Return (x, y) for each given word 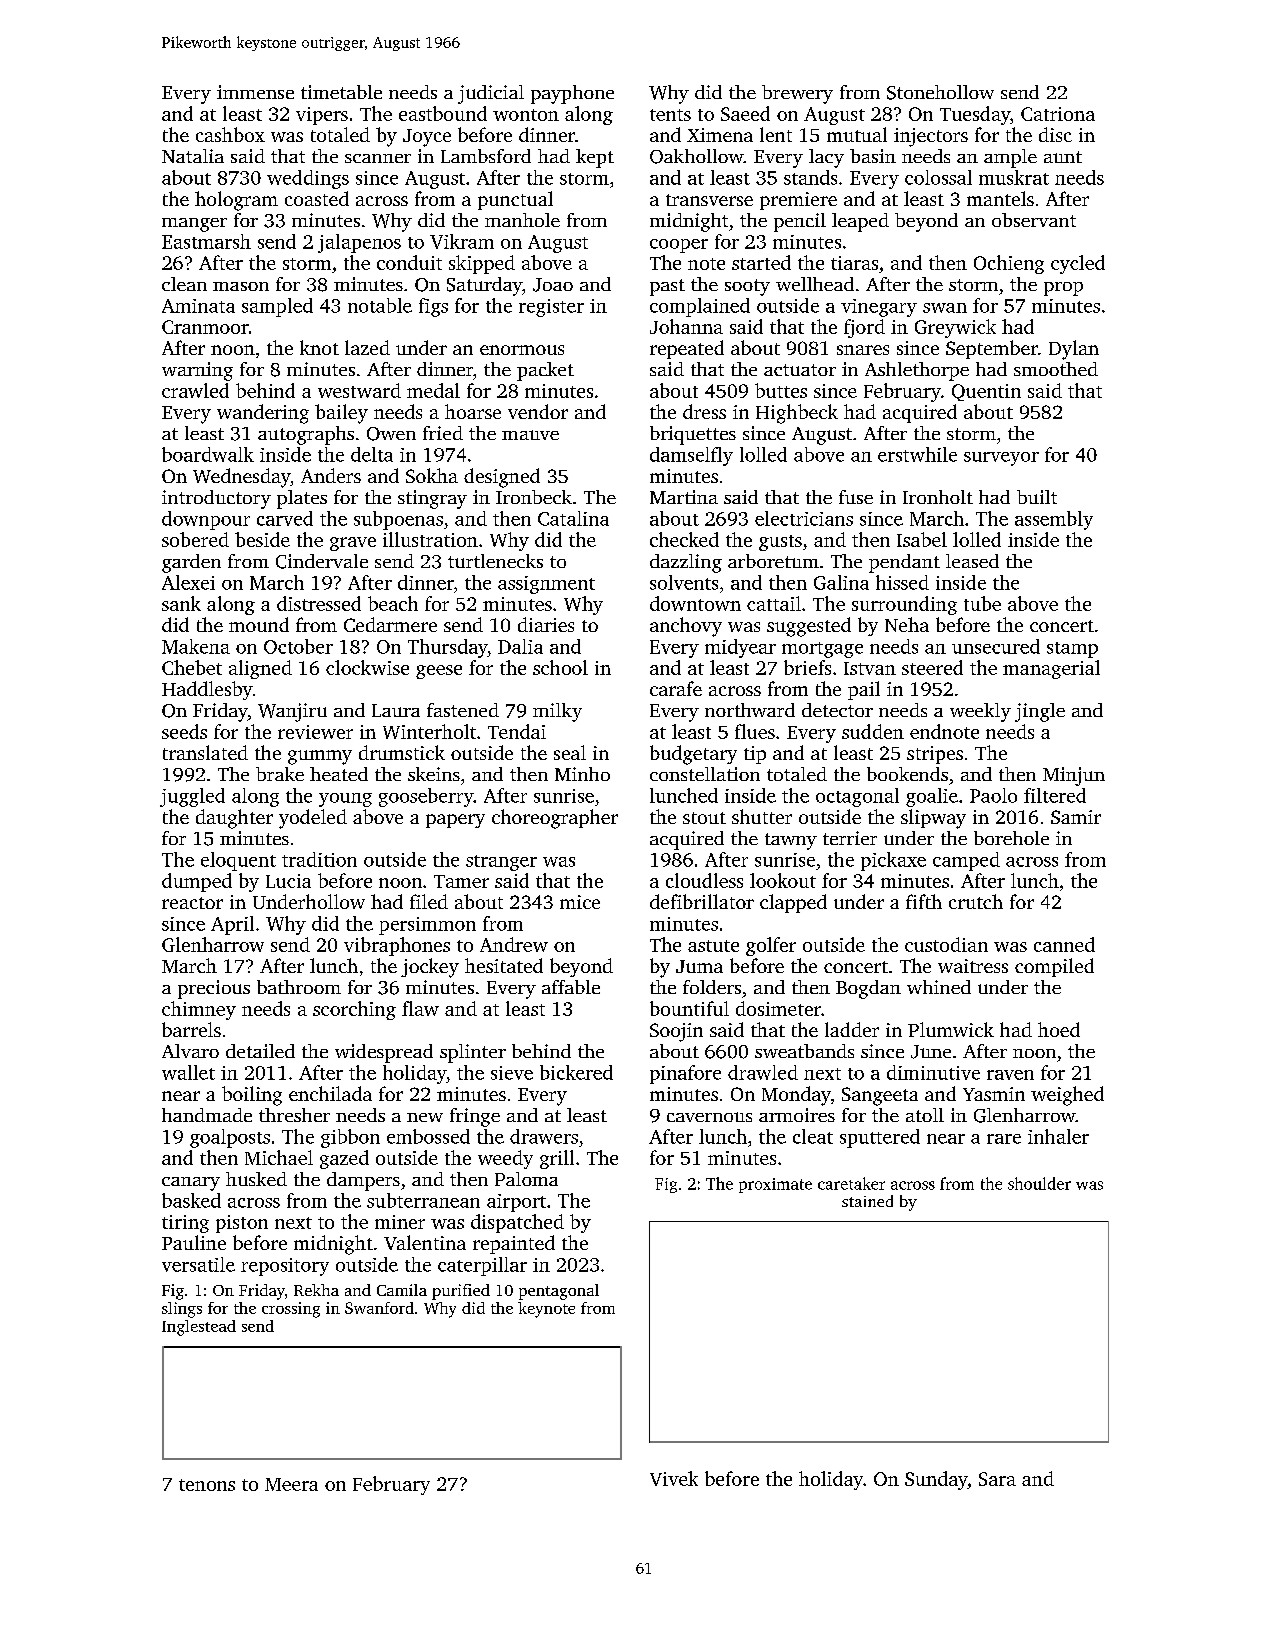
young (345, 800)
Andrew (514, 944)
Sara (997, 1479)
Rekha (316, 1290)
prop (1063, 289)
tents (670, 115)
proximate (775, 1185)
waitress (973, 966)
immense (255, 92)
